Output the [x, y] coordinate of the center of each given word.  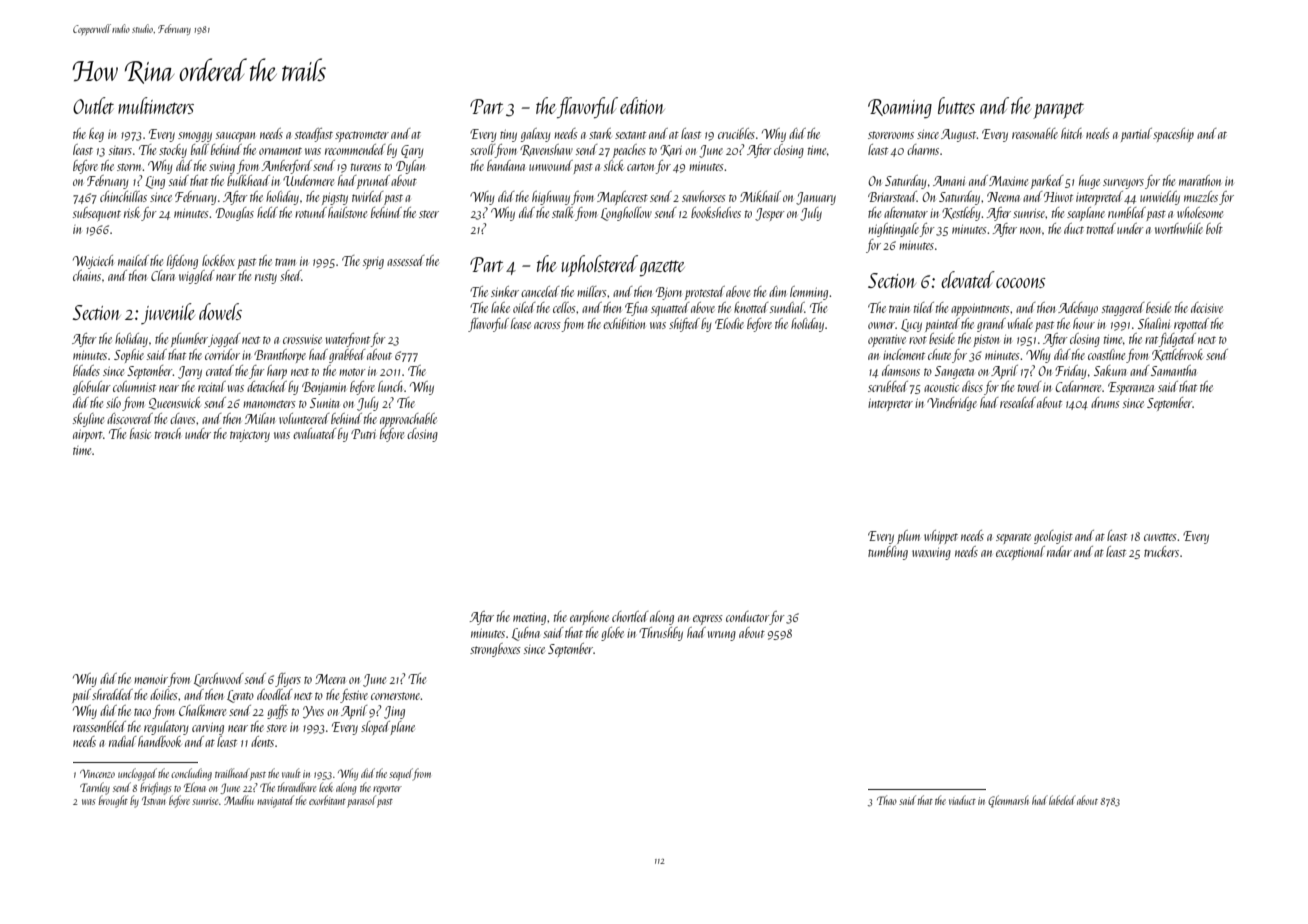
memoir [151, 679]
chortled [630, 616]
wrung [721, 636]
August [959, 135]
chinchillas [123, 196]
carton [640, 167]
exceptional [1020, 553]
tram [285, 262]
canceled [540, 291]
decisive [1207, 307]
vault [291, 773]
